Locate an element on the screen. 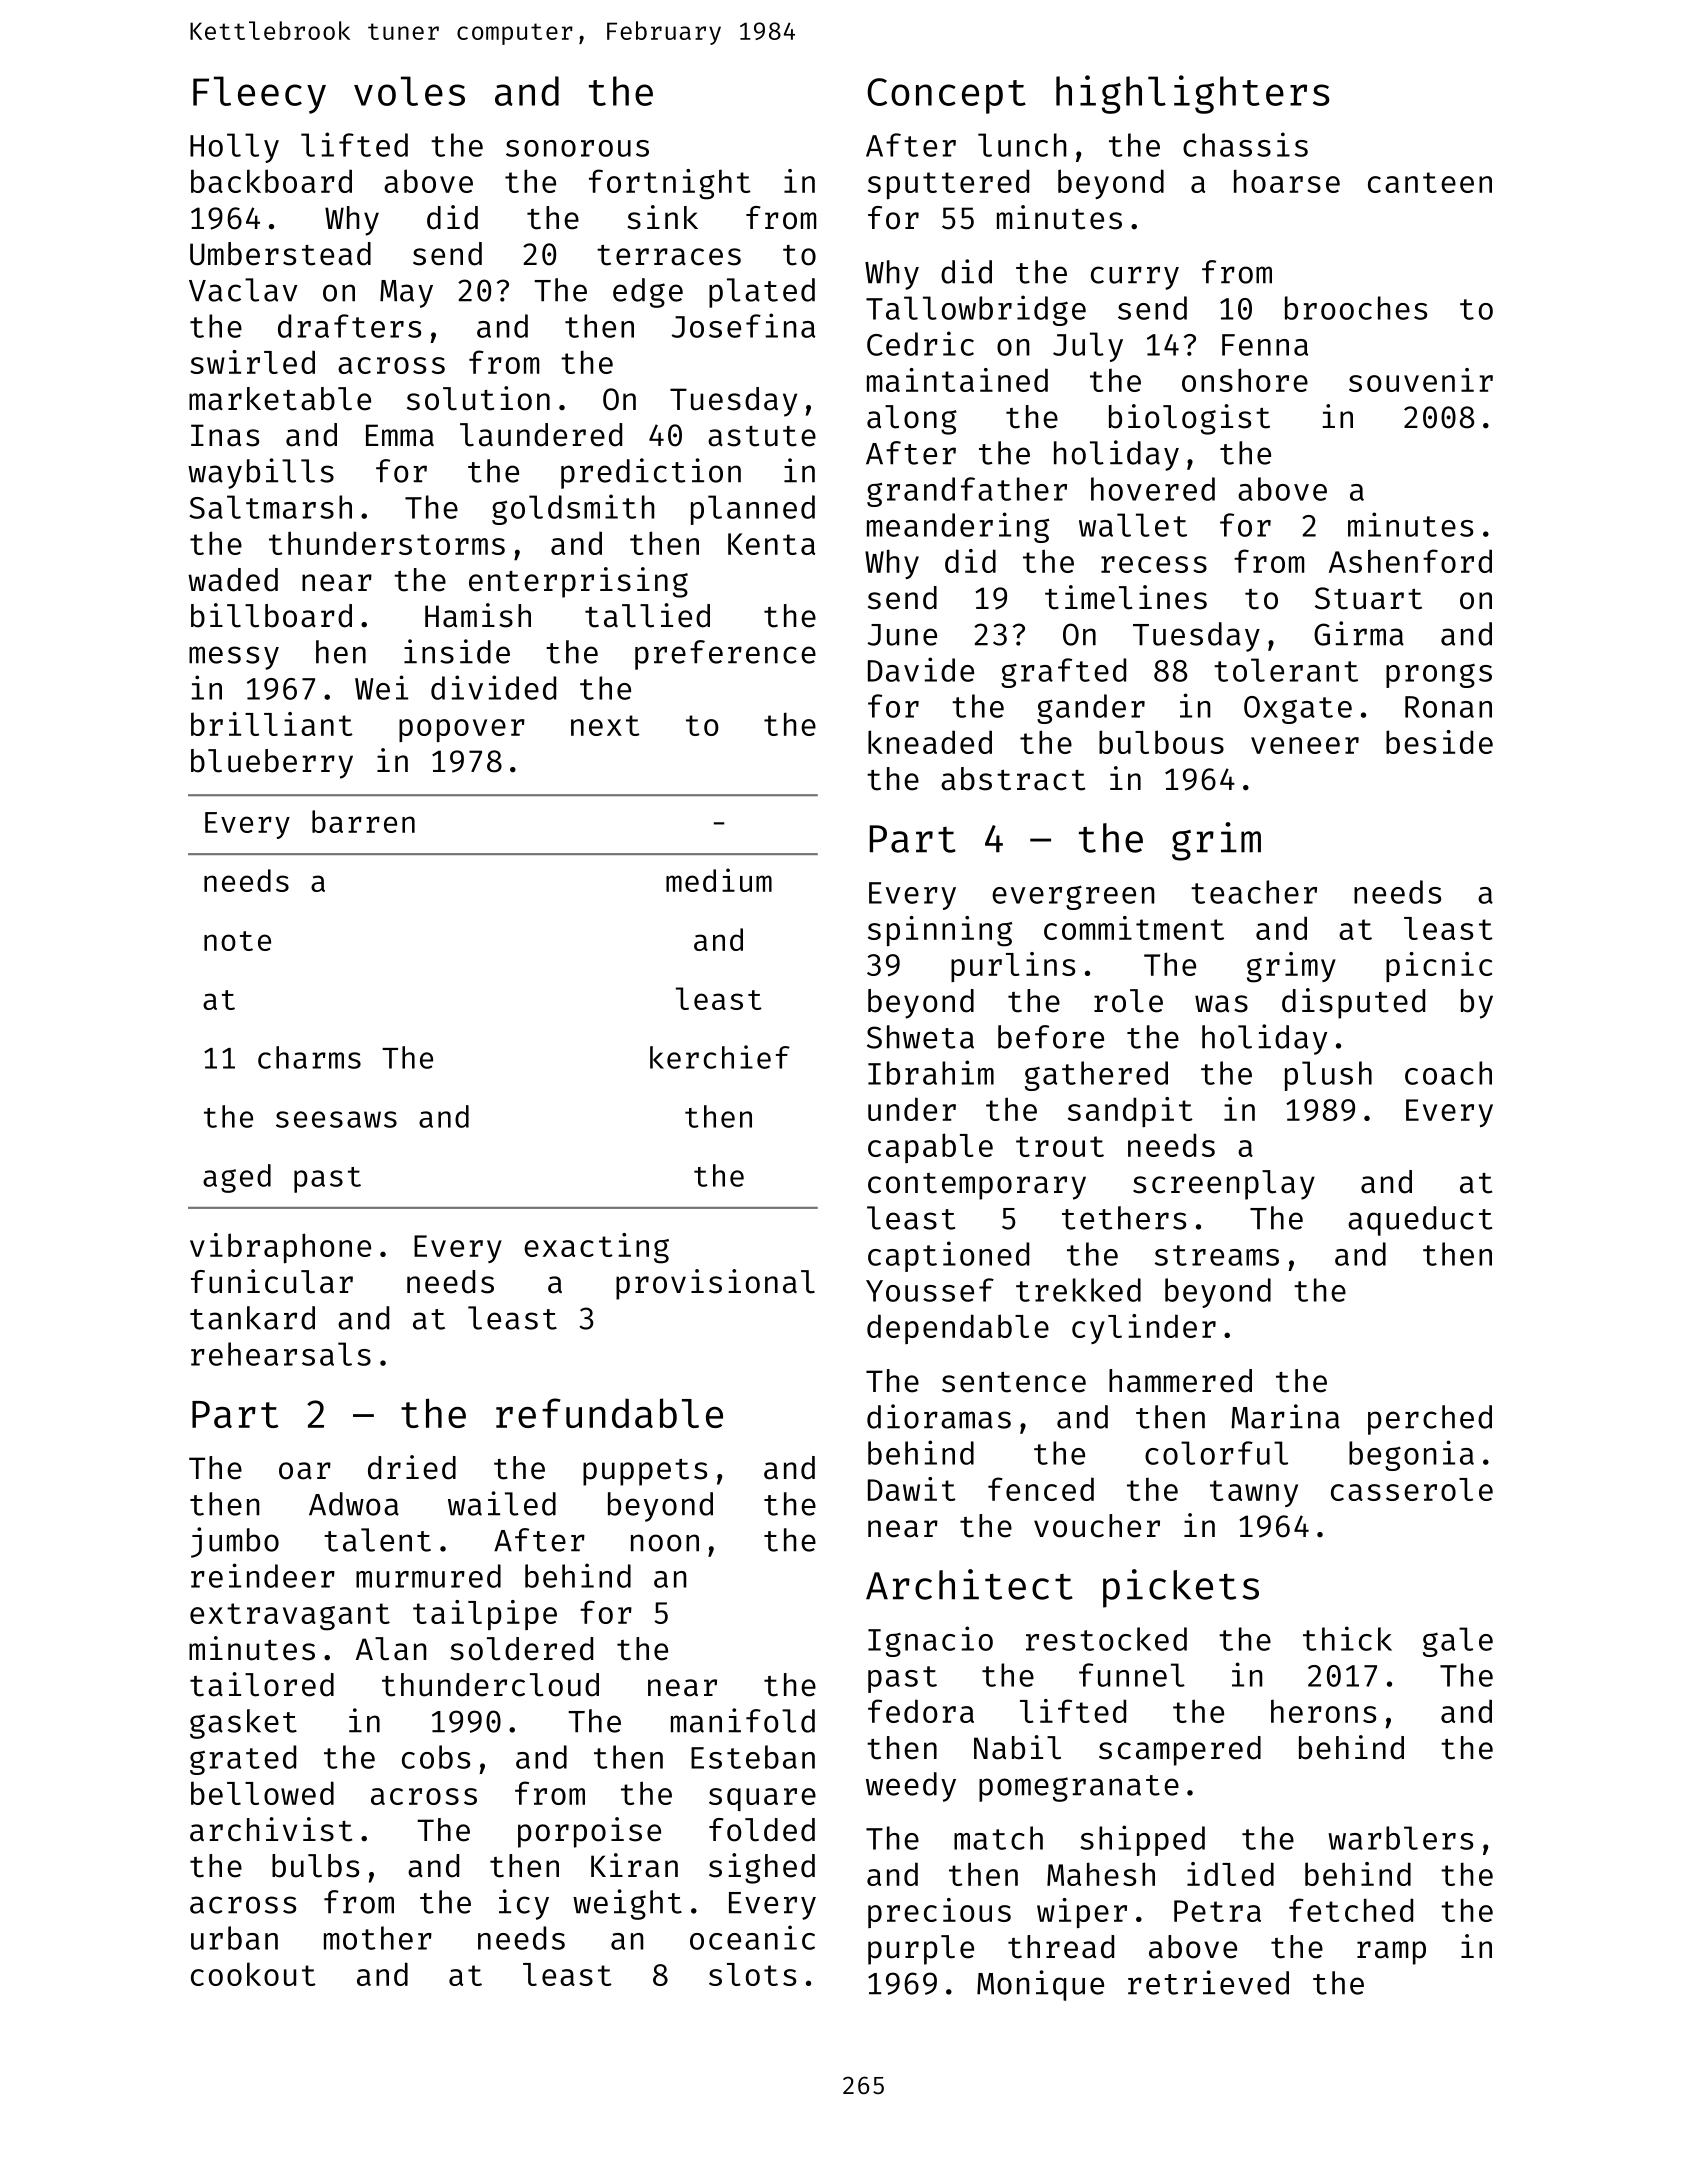 The height and width of the screenshot is (2178, 1683). Ashenford is located at coordinates (1410, 561).
